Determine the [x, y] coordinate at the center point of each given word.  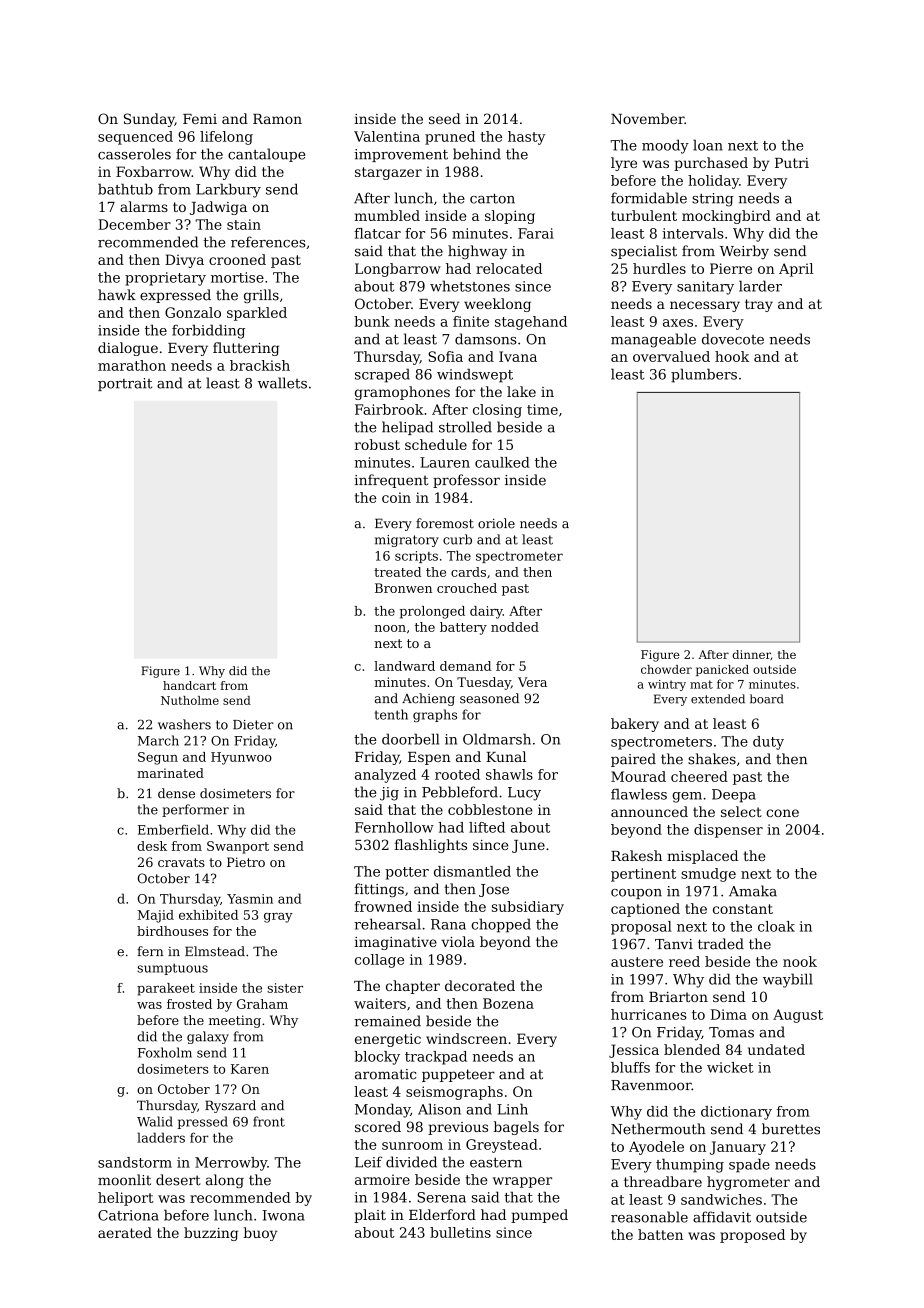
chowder [666, 669]
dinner [751, 655]
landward [404, 666]
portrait [125, 384]
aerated [125, 1232]
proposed [752, 1236]
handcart [189, 685]
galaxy [208, 1037]
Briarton [678, 997]
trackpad [436, 1058]
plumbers [704, 375]
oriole [496, 523]
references [268, 242]
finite [471, 321]
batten [660, 1234]
